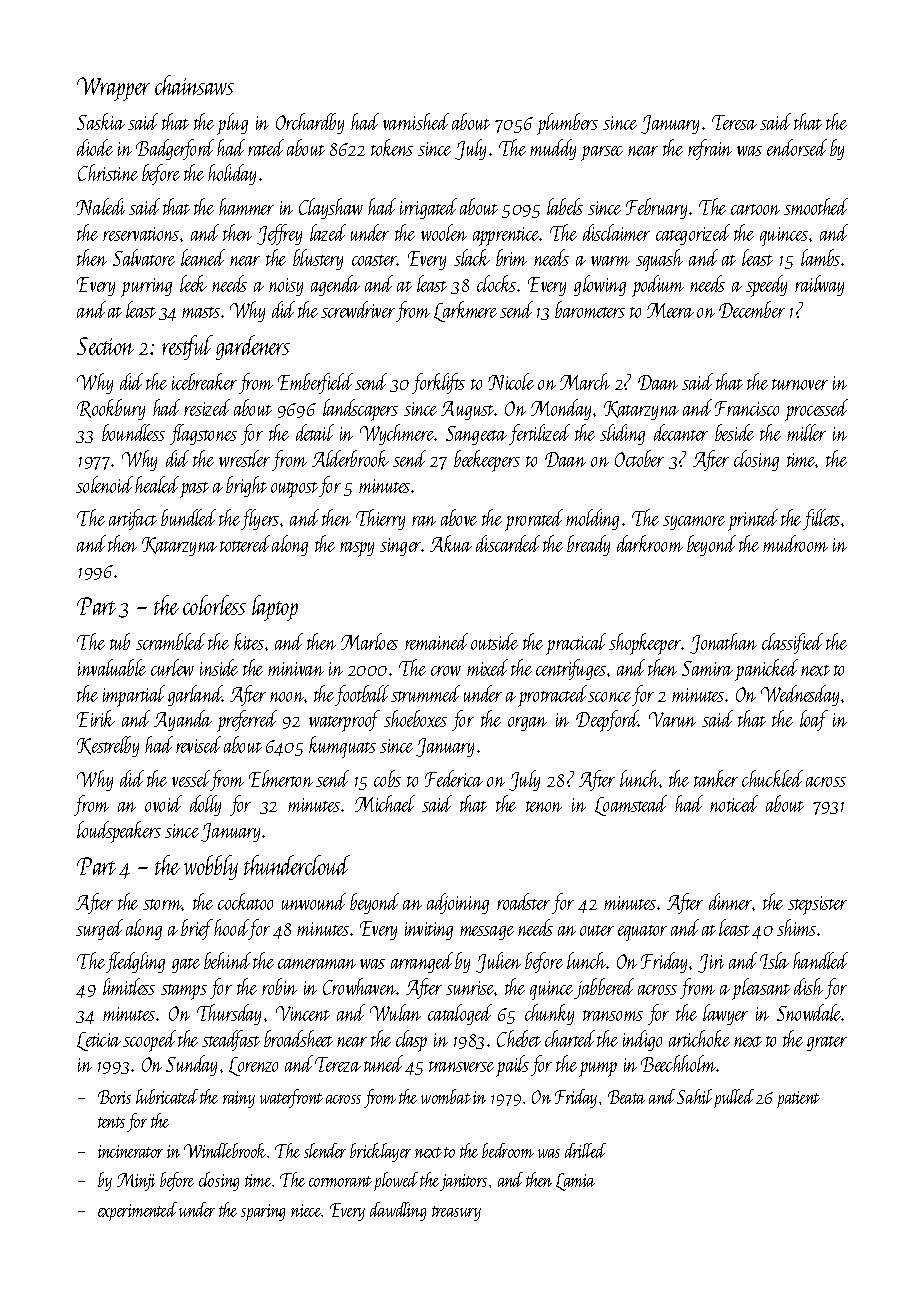 The width and height of the image is (924, 1308). Describe the element at coordinates (191, 1065) in the image. I see `Sunday` at that location.
